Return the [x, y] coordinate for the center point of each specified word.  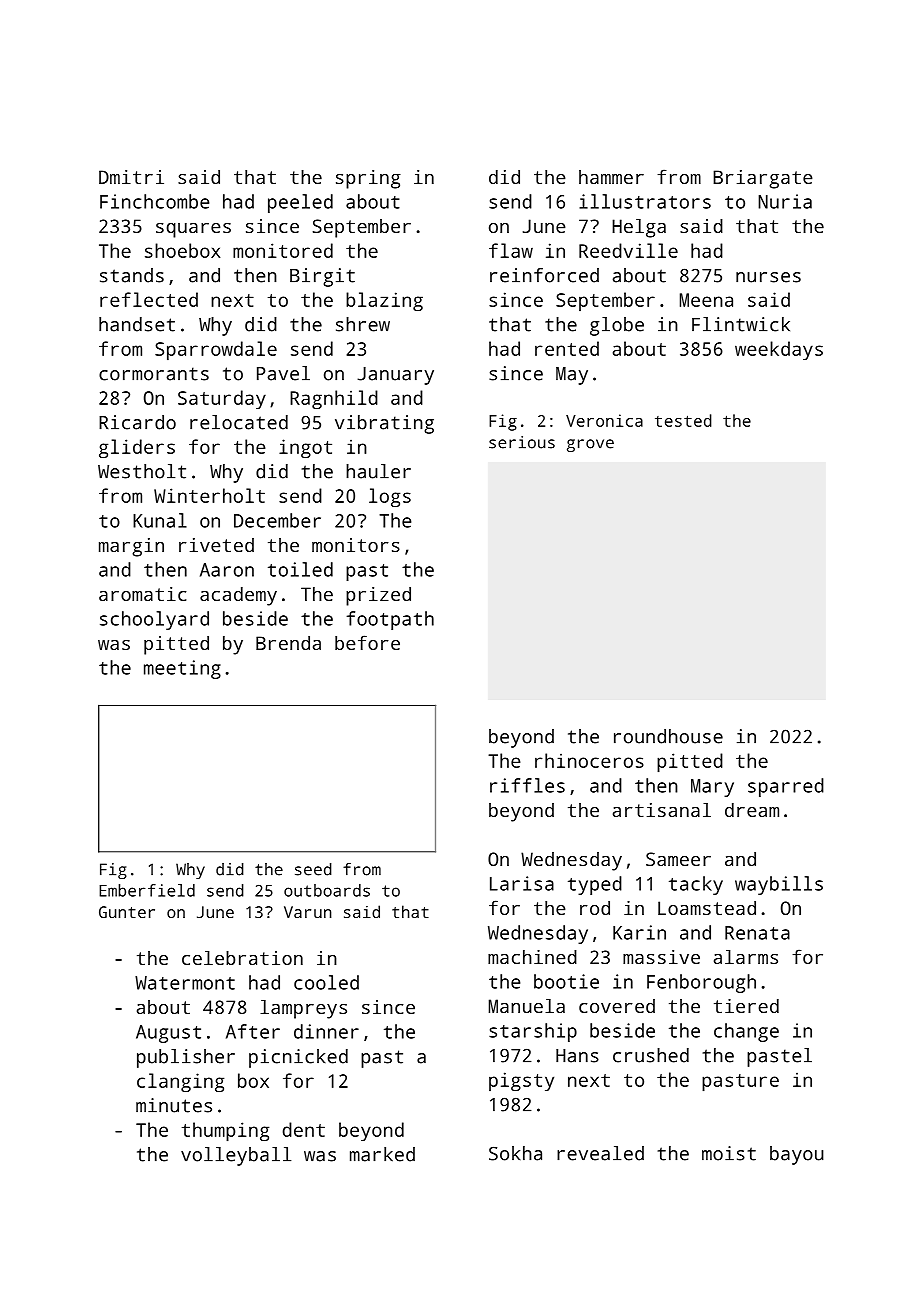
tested [683, 420]
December [277, 520]
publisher [186, 1058]
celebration [242, 958]
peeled [300, 203]
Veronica [604, 420]
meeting [182, 669]
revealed [600, 1153]
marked [382, 1154]
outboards [327, 890]
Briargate [763, 179]
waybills [779, 885]
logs [390, 497]
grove [590, 445]
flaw [511, 250]
